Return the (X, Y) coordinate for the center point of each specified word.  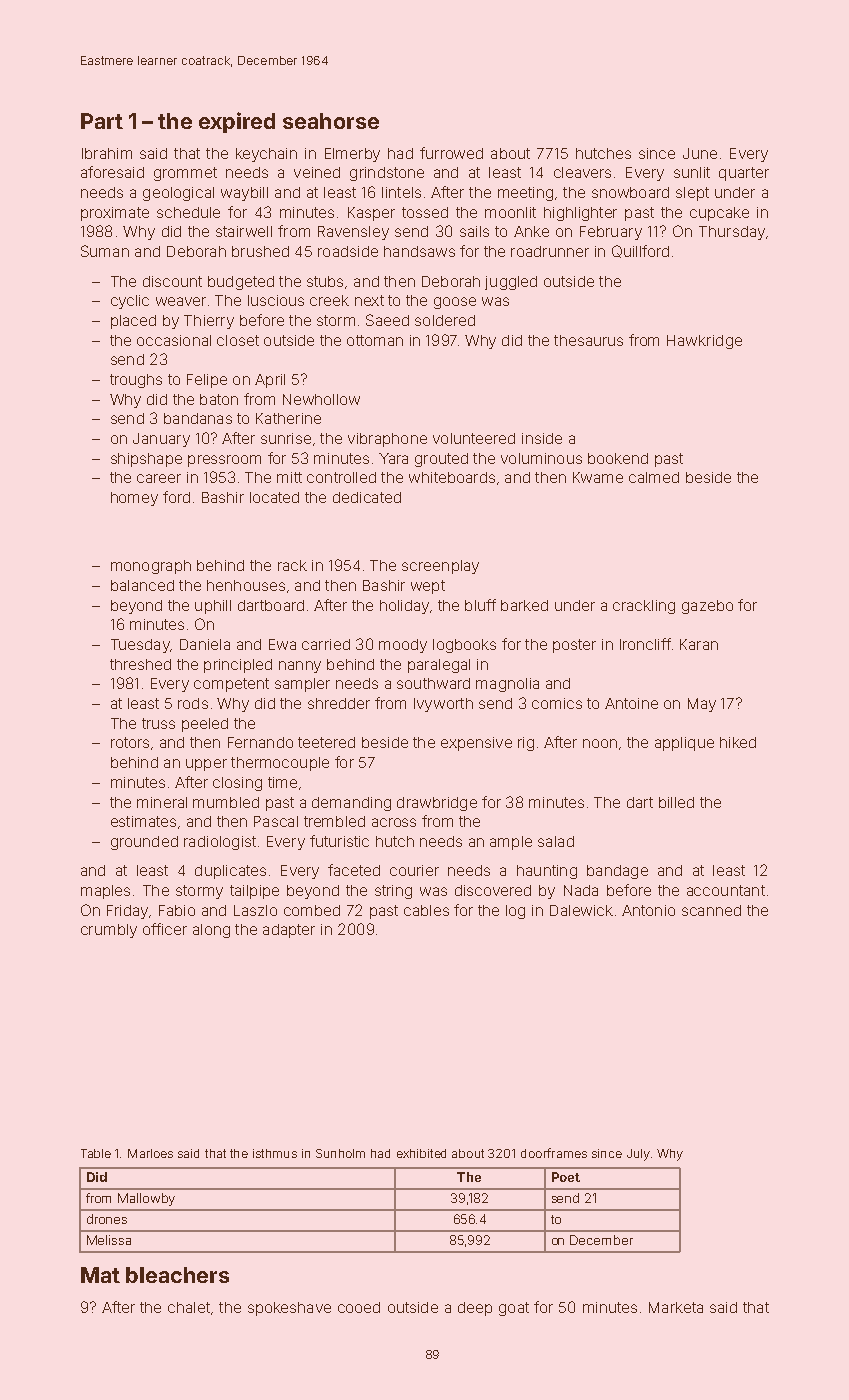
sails (474, 231)
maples (105, 892)
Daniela (205, 644)
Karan (699, 644)
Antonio (648, 910)
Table (96, 1153)
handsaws (419, 251)
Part (102, 121)
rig (526, 744)
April (270, 381)
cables (426, 910)
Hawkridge (704, 342)
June (700, 153)
